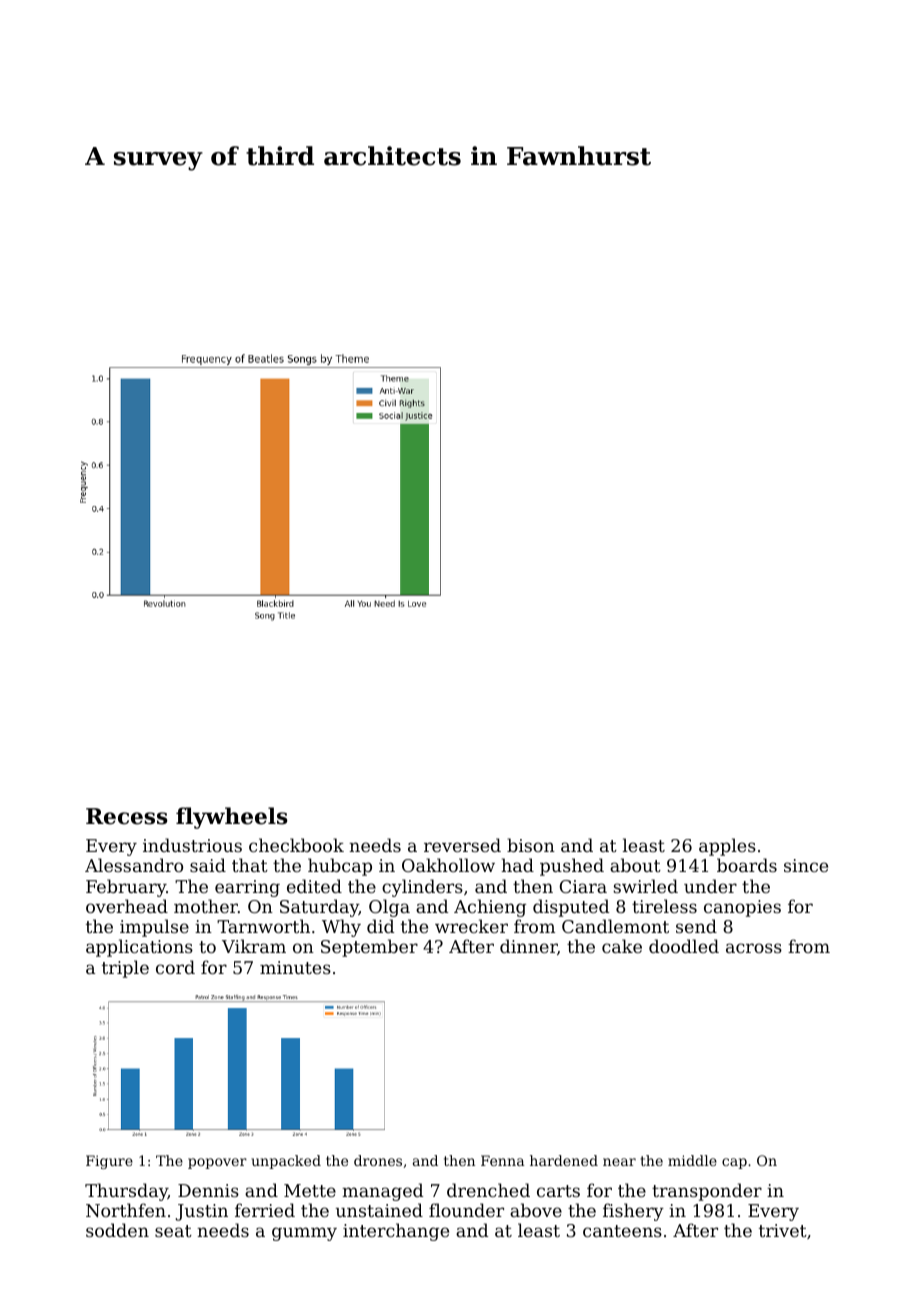  I want to click on Figure, so click(109, 1162).
